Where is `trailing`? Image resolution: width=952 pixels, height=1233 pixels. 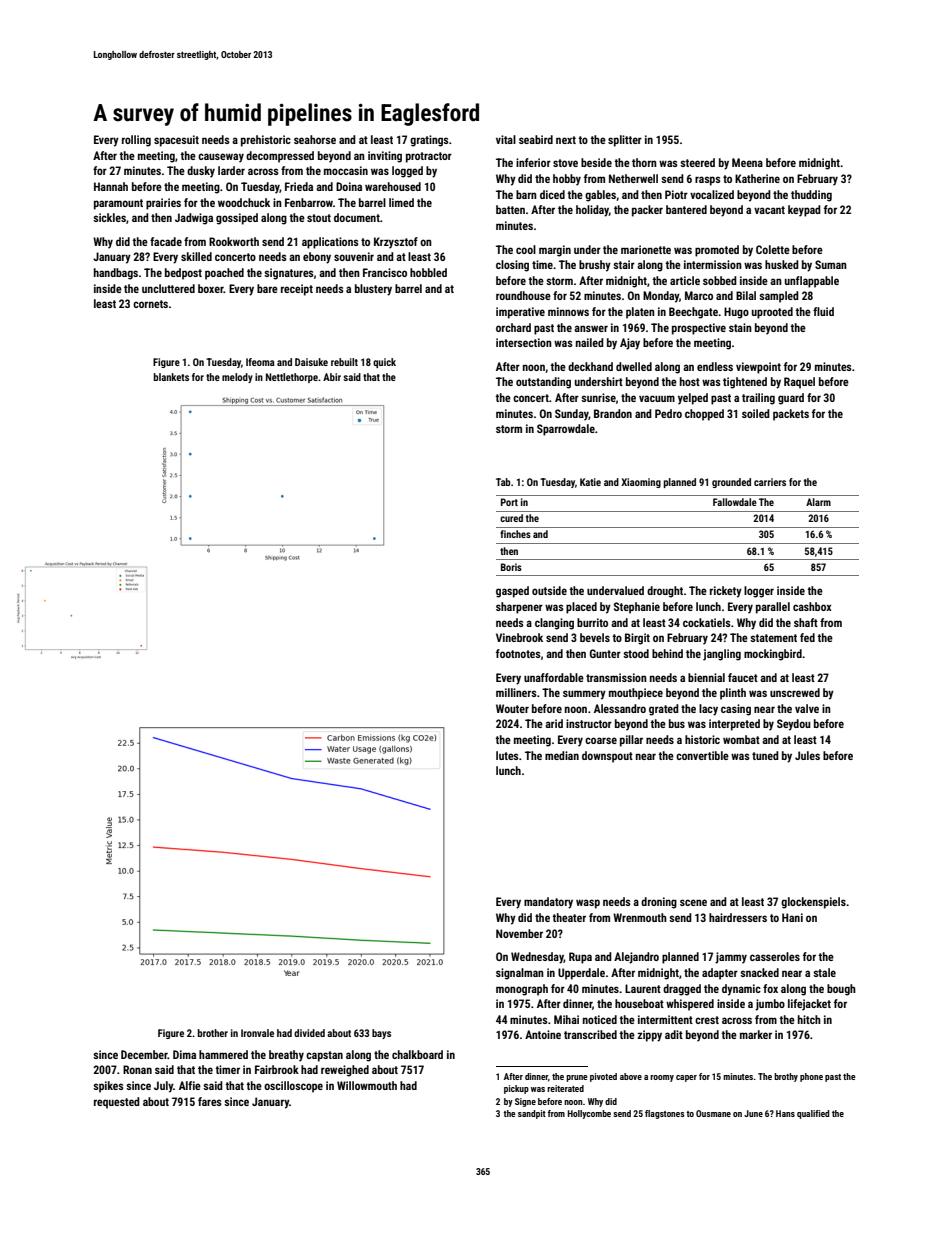
trailing is located at coordinates (758, 399).
